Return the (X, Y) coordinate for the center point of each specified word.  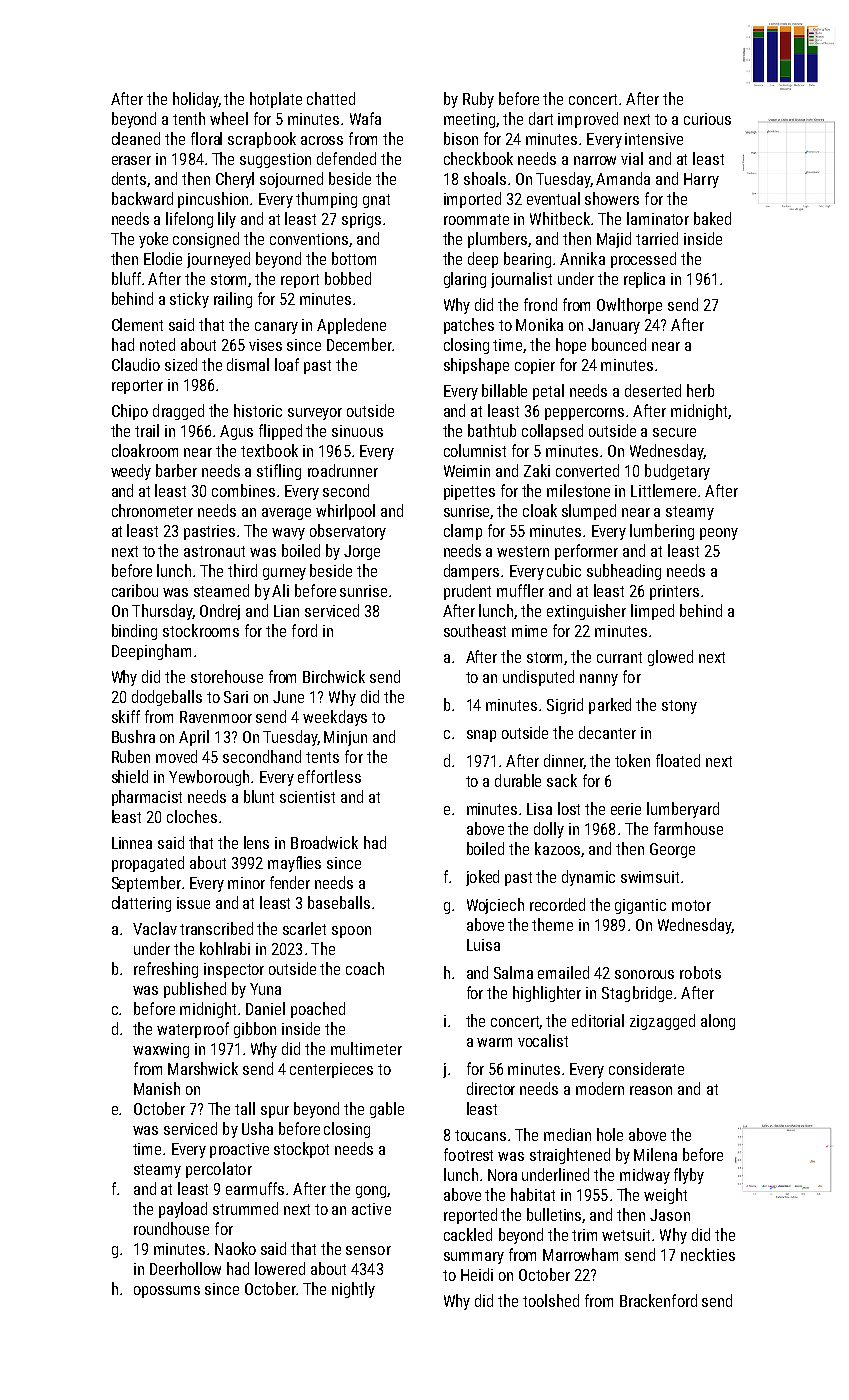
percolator (219, 1170)
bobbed (348, 278)
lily (227, 220)
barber (176, 470)
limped (652, 612)
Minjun (345, 738)
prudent (467, 592)
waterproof (193, 1030)
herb (700, 390)
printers (674, 592)
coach (365, 968)
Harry (701, 180)
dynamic (588, 878)
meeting (469, 120)
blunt (259, 796)
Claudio (136, 364)
